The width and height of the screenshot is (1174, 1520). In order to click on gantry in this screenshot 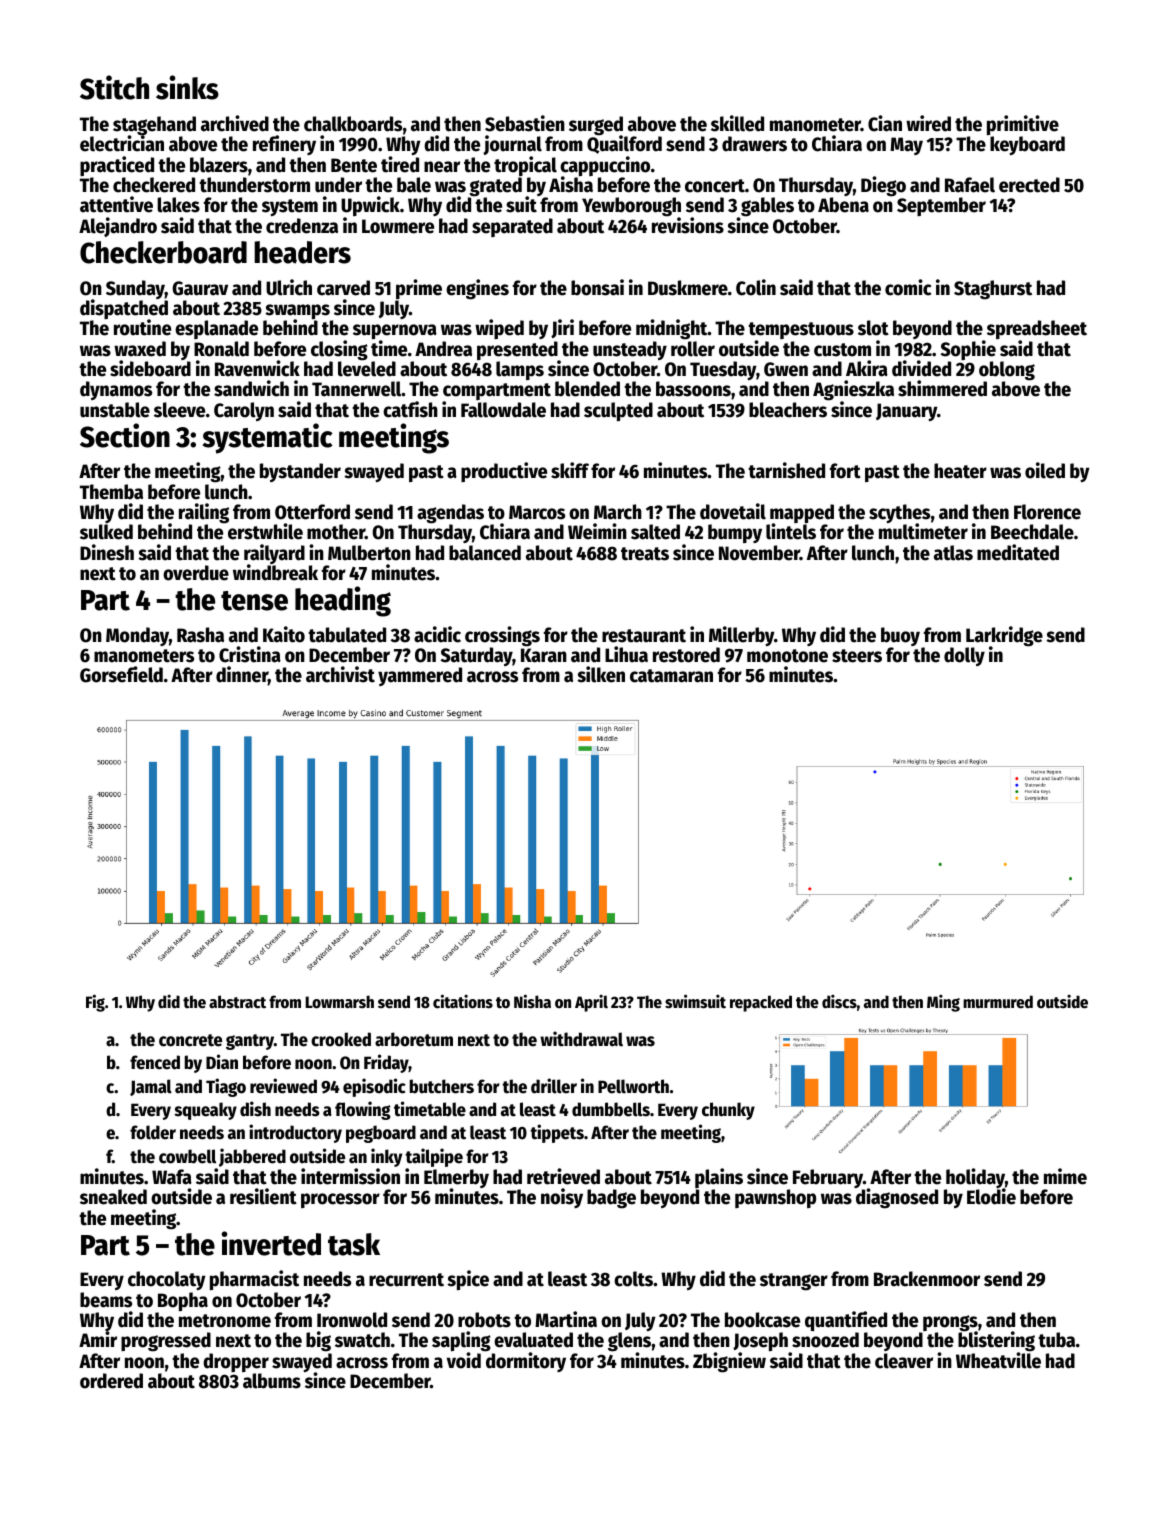, I will do `click(250, 1042)`.
